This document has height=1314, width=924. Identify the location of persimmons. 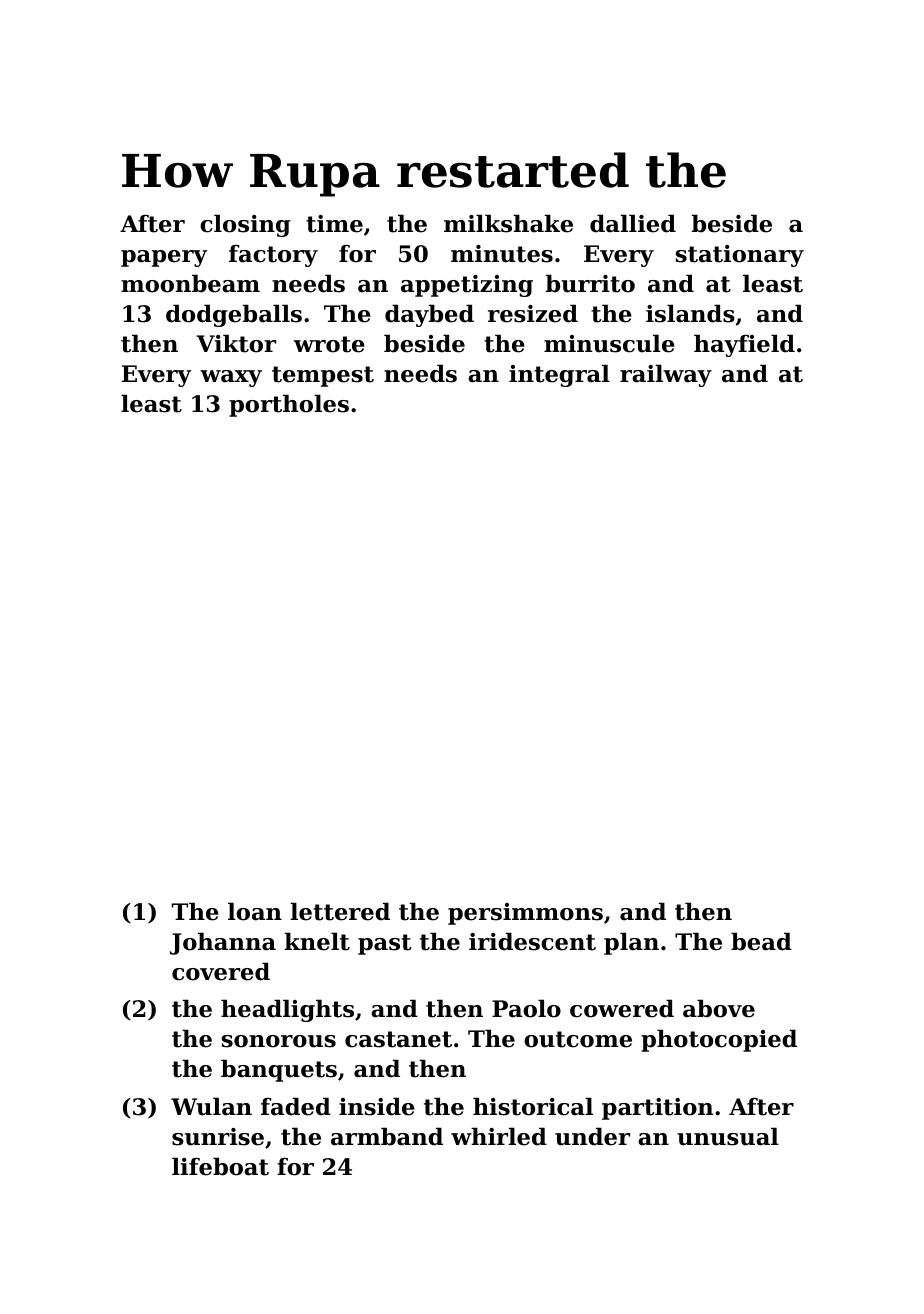
(525, 914).
